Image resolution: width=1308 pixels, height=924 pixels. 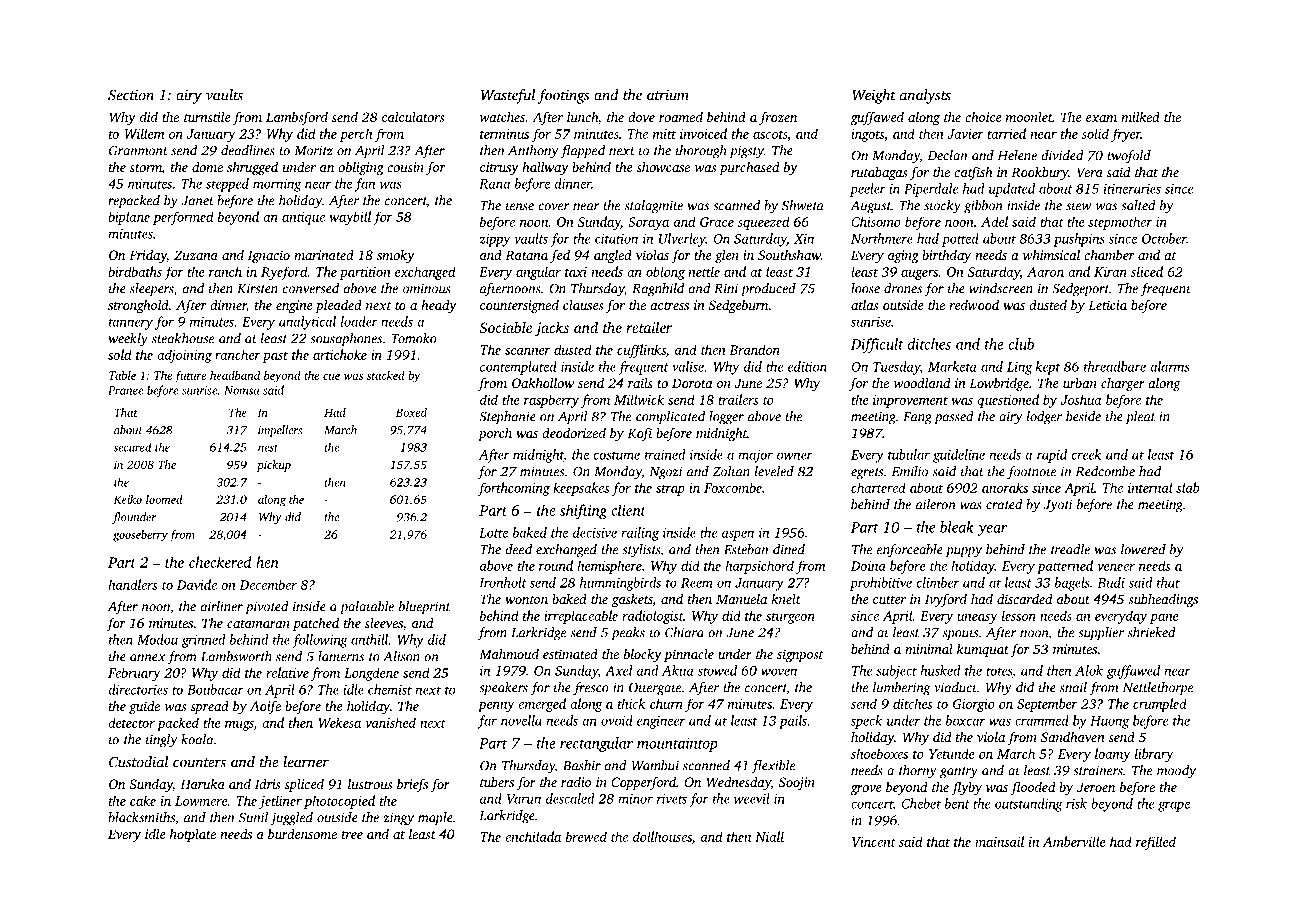 I want to click on pleaded, so click(x=338, y=306).
